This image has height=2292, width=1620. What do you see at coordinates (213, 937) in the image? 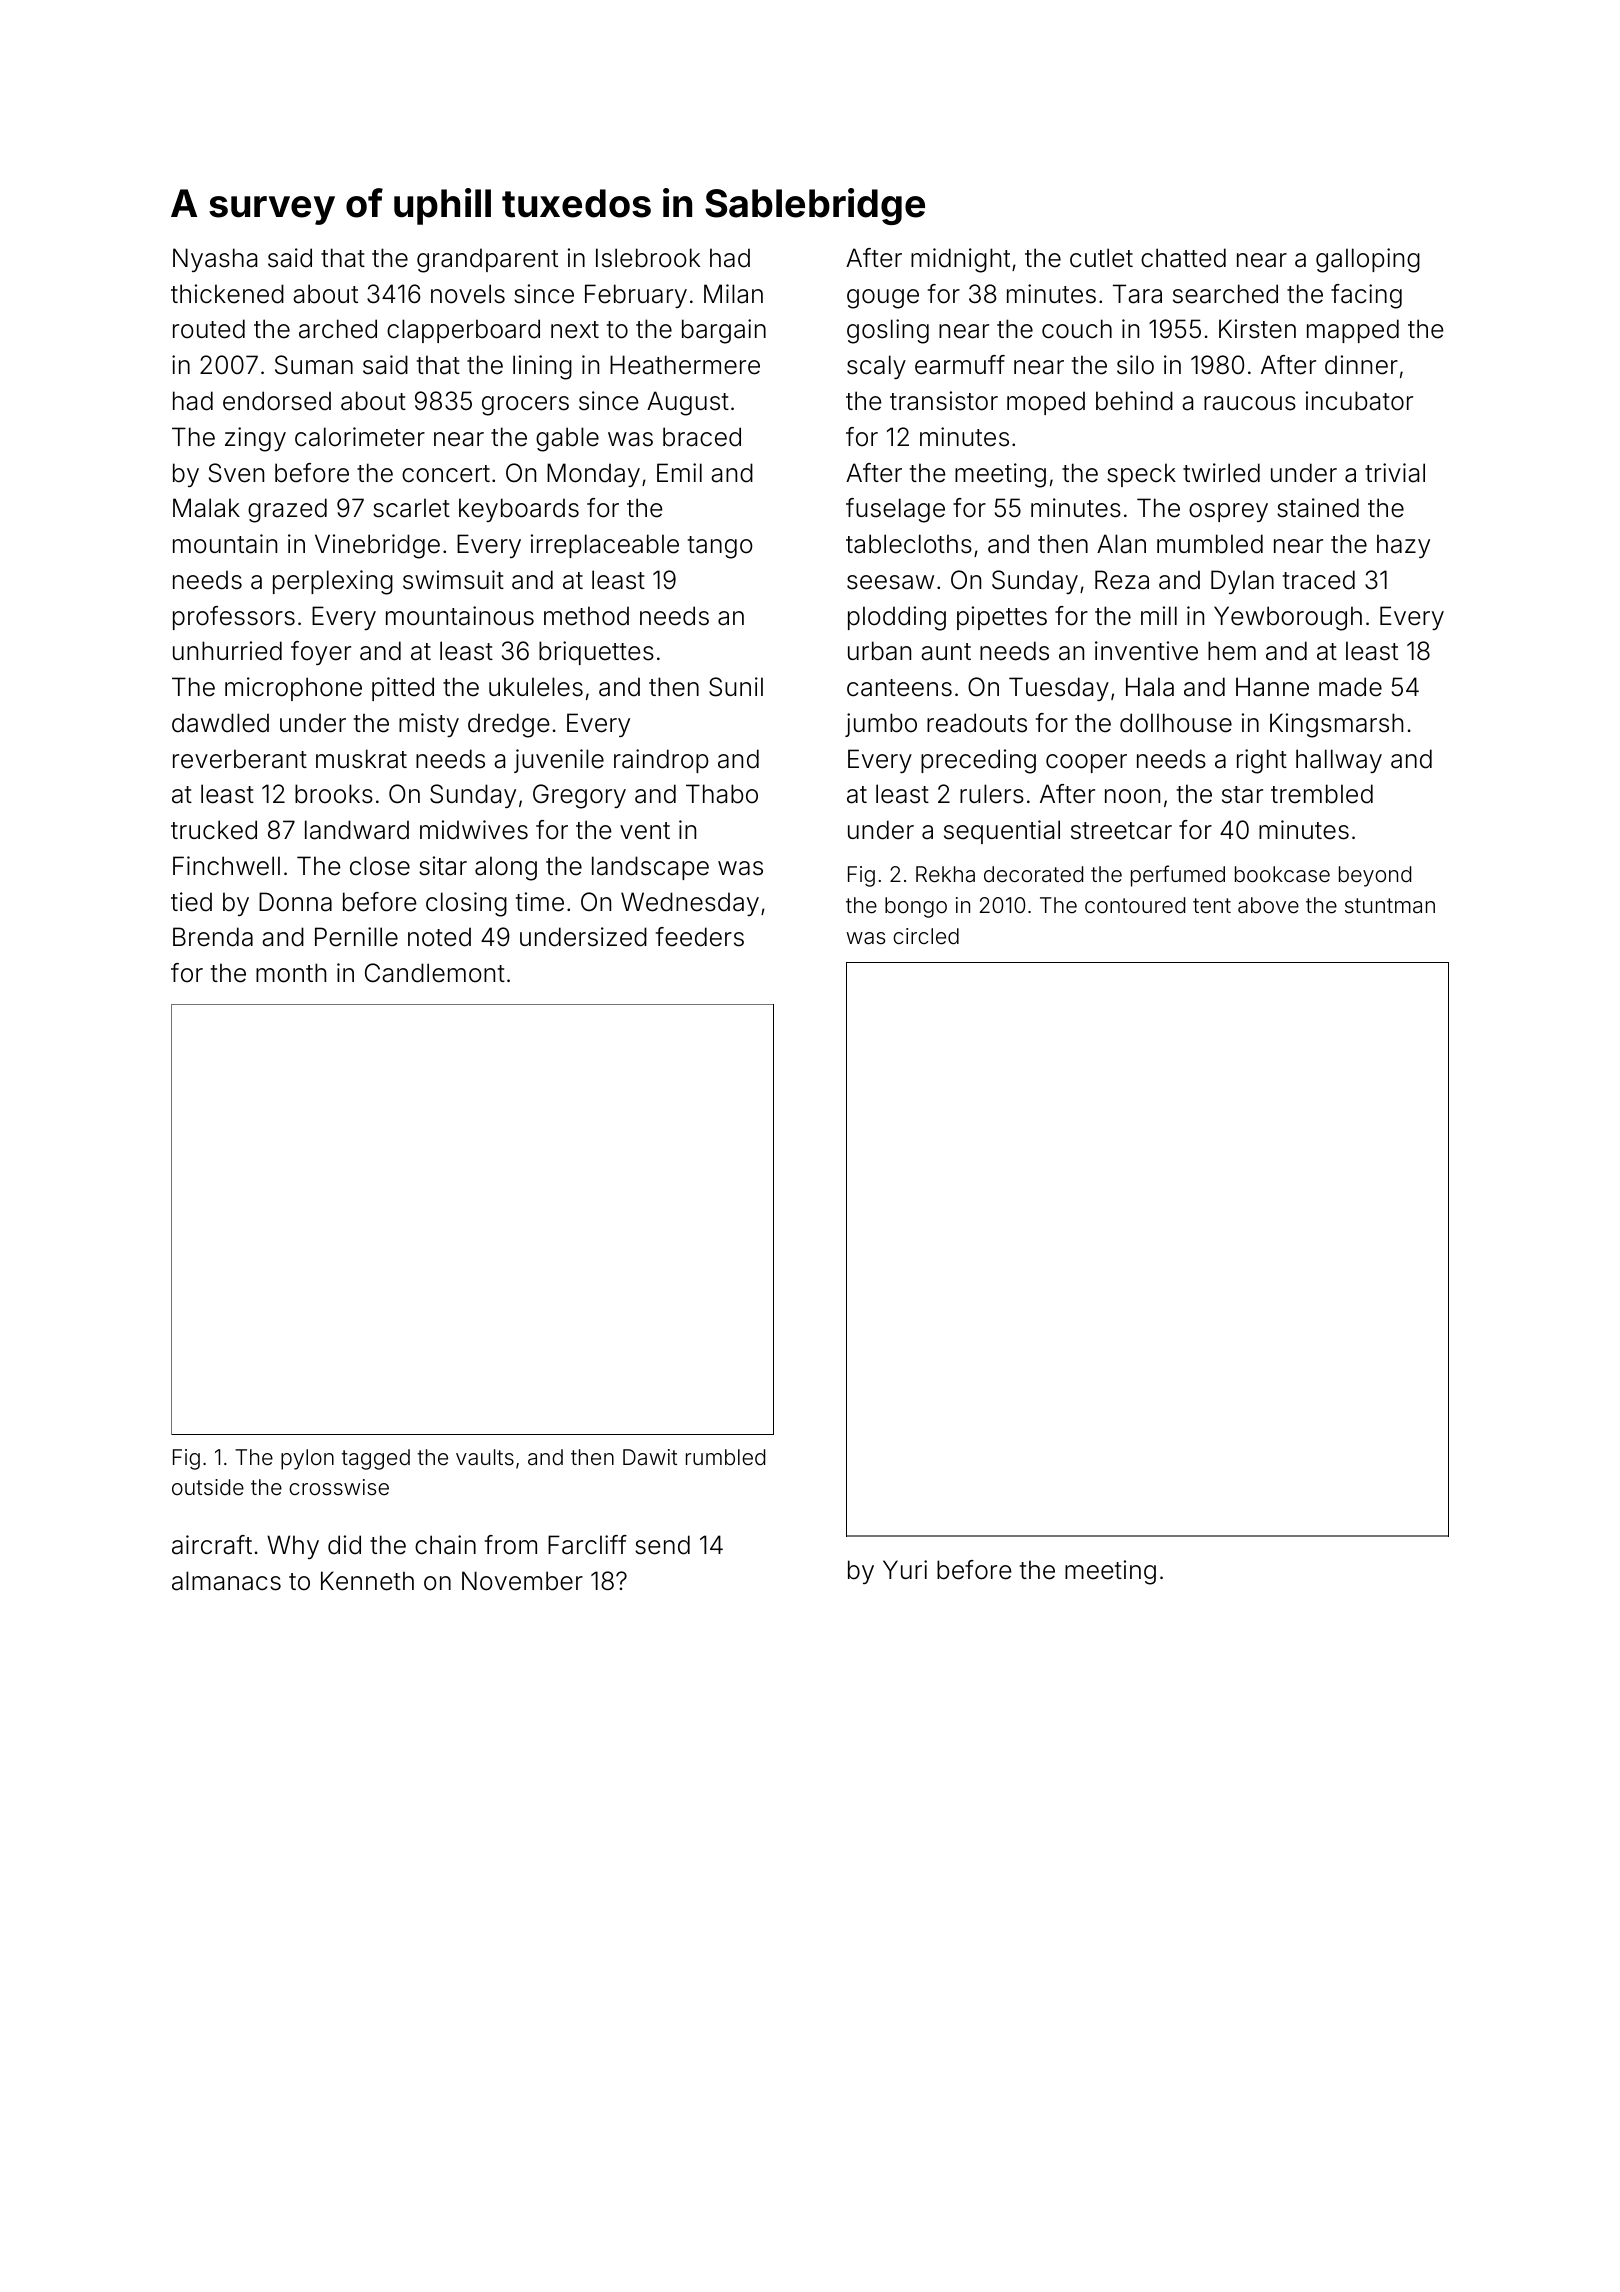
I see `Brenda` at bounding box center [213, 937].
